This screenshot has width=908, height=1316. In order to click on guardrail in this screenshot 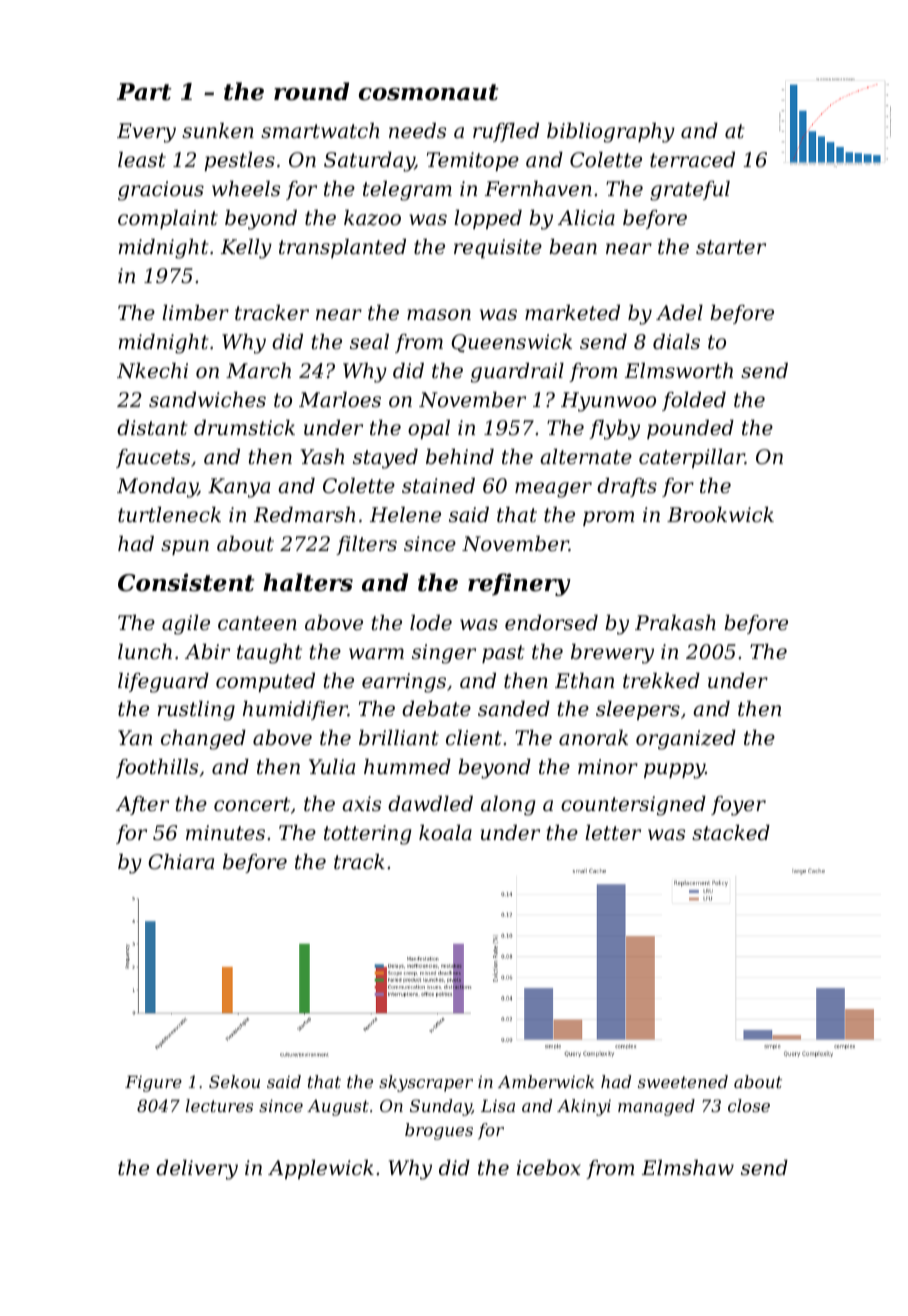, I will do `click(517, 373)`.
